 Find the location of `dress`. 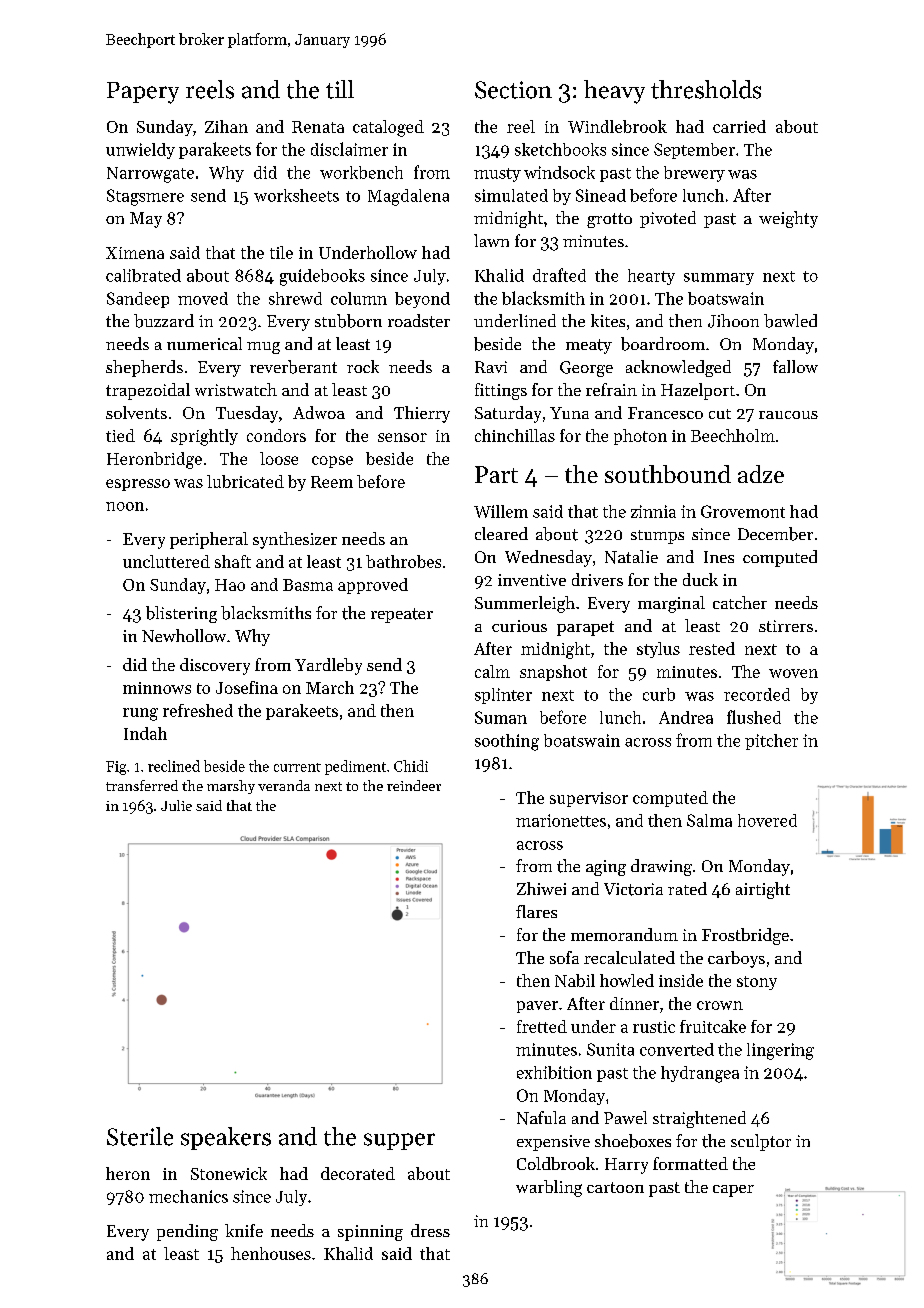

dress is located at coordinates (430, 1230).
